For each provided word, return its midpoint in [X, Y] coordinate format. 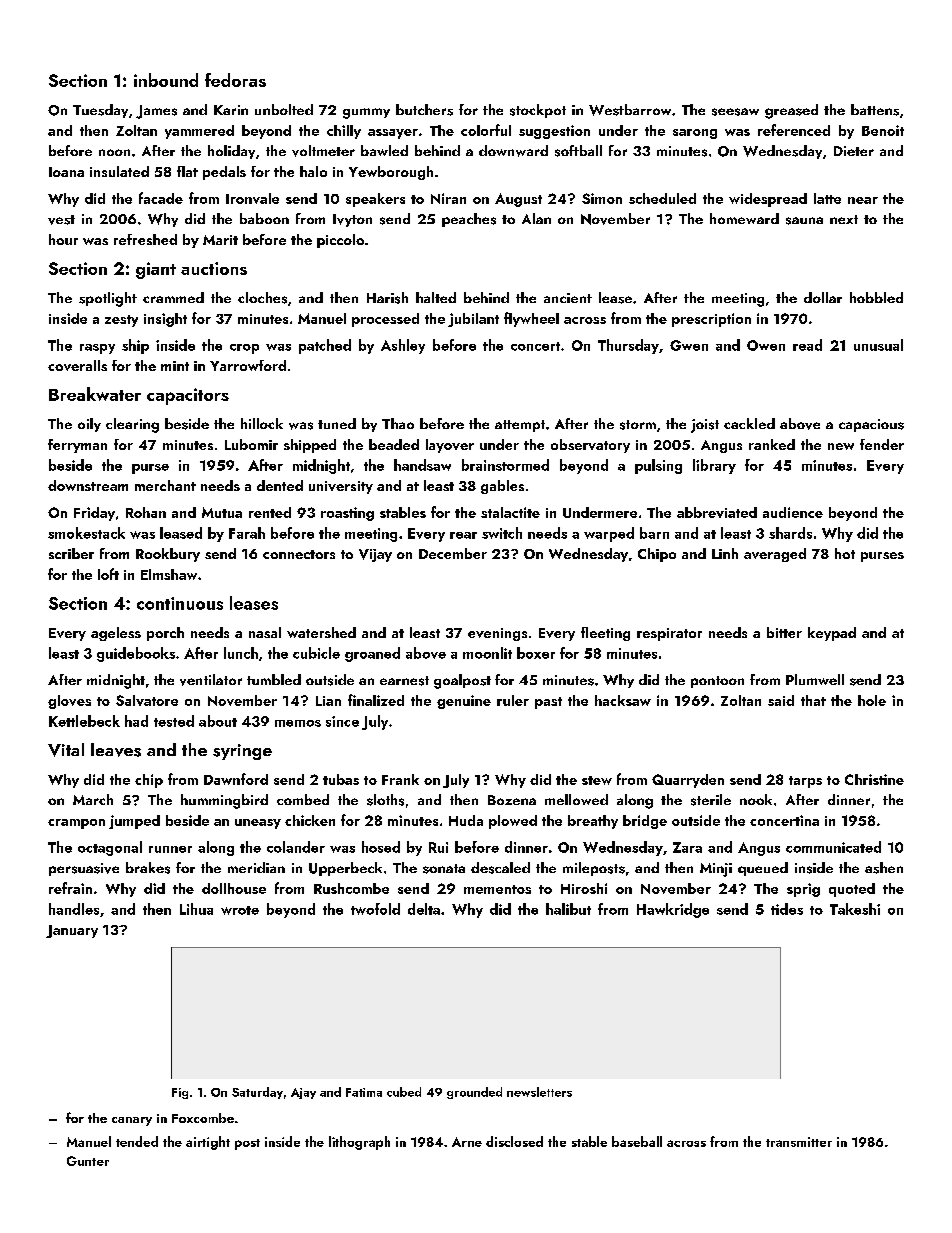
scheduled [662, 198]
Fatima [364, 1092]
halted [436, 297]
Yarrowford [248, 365]
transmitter [799, 1142]
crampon [76, 824]
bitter [784, 632]
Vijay [375, 555]
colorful [486, 130]
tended [137, 1141]
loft [108, 574]
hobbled [876, 297]
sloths [385, 800]
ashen [884, 868]
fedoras [235, 80]
